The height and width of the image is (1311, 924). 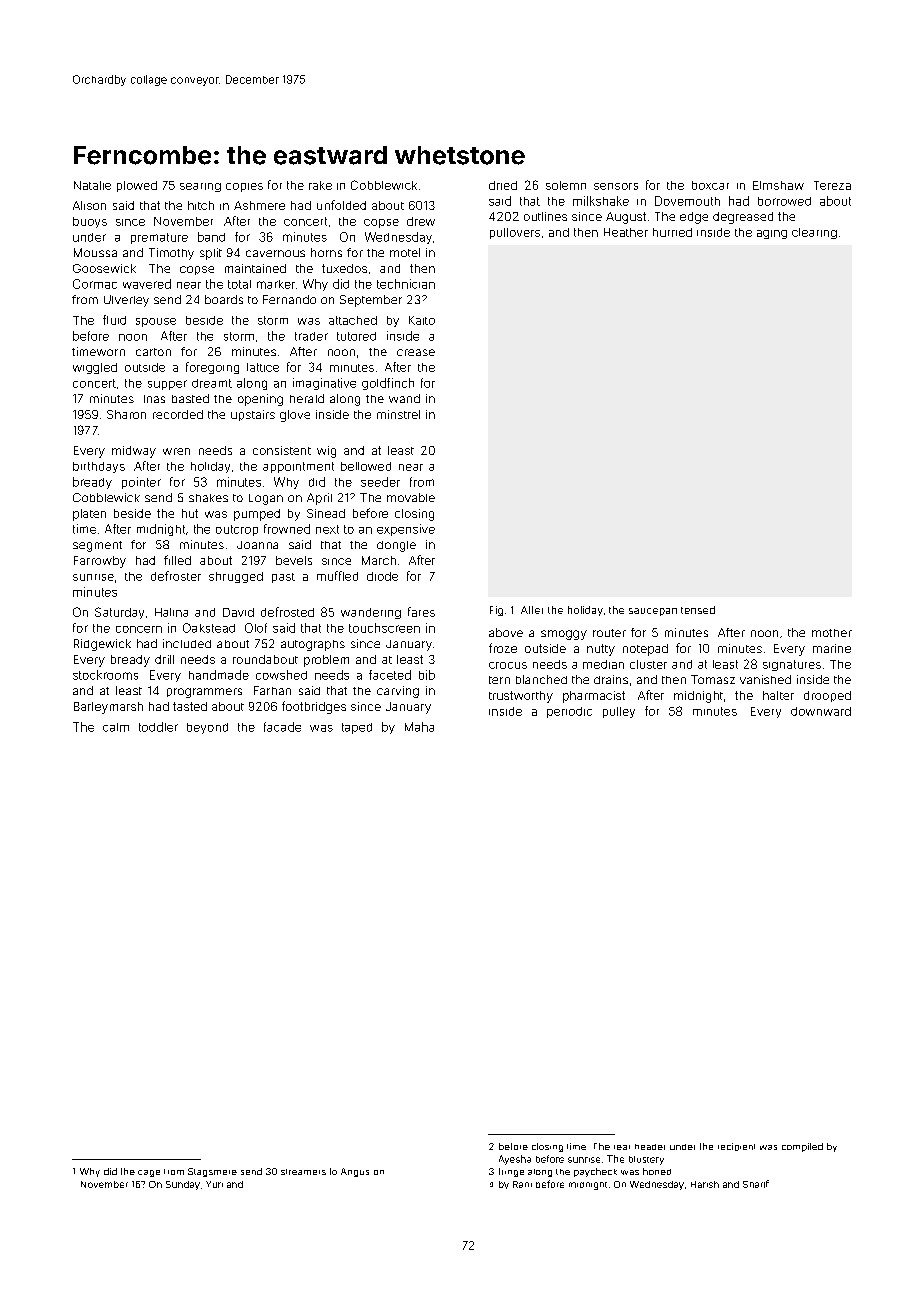 What do you see at coordinates (320, 185) in the image?
I see `rake` at bounding box center [320, 185].
